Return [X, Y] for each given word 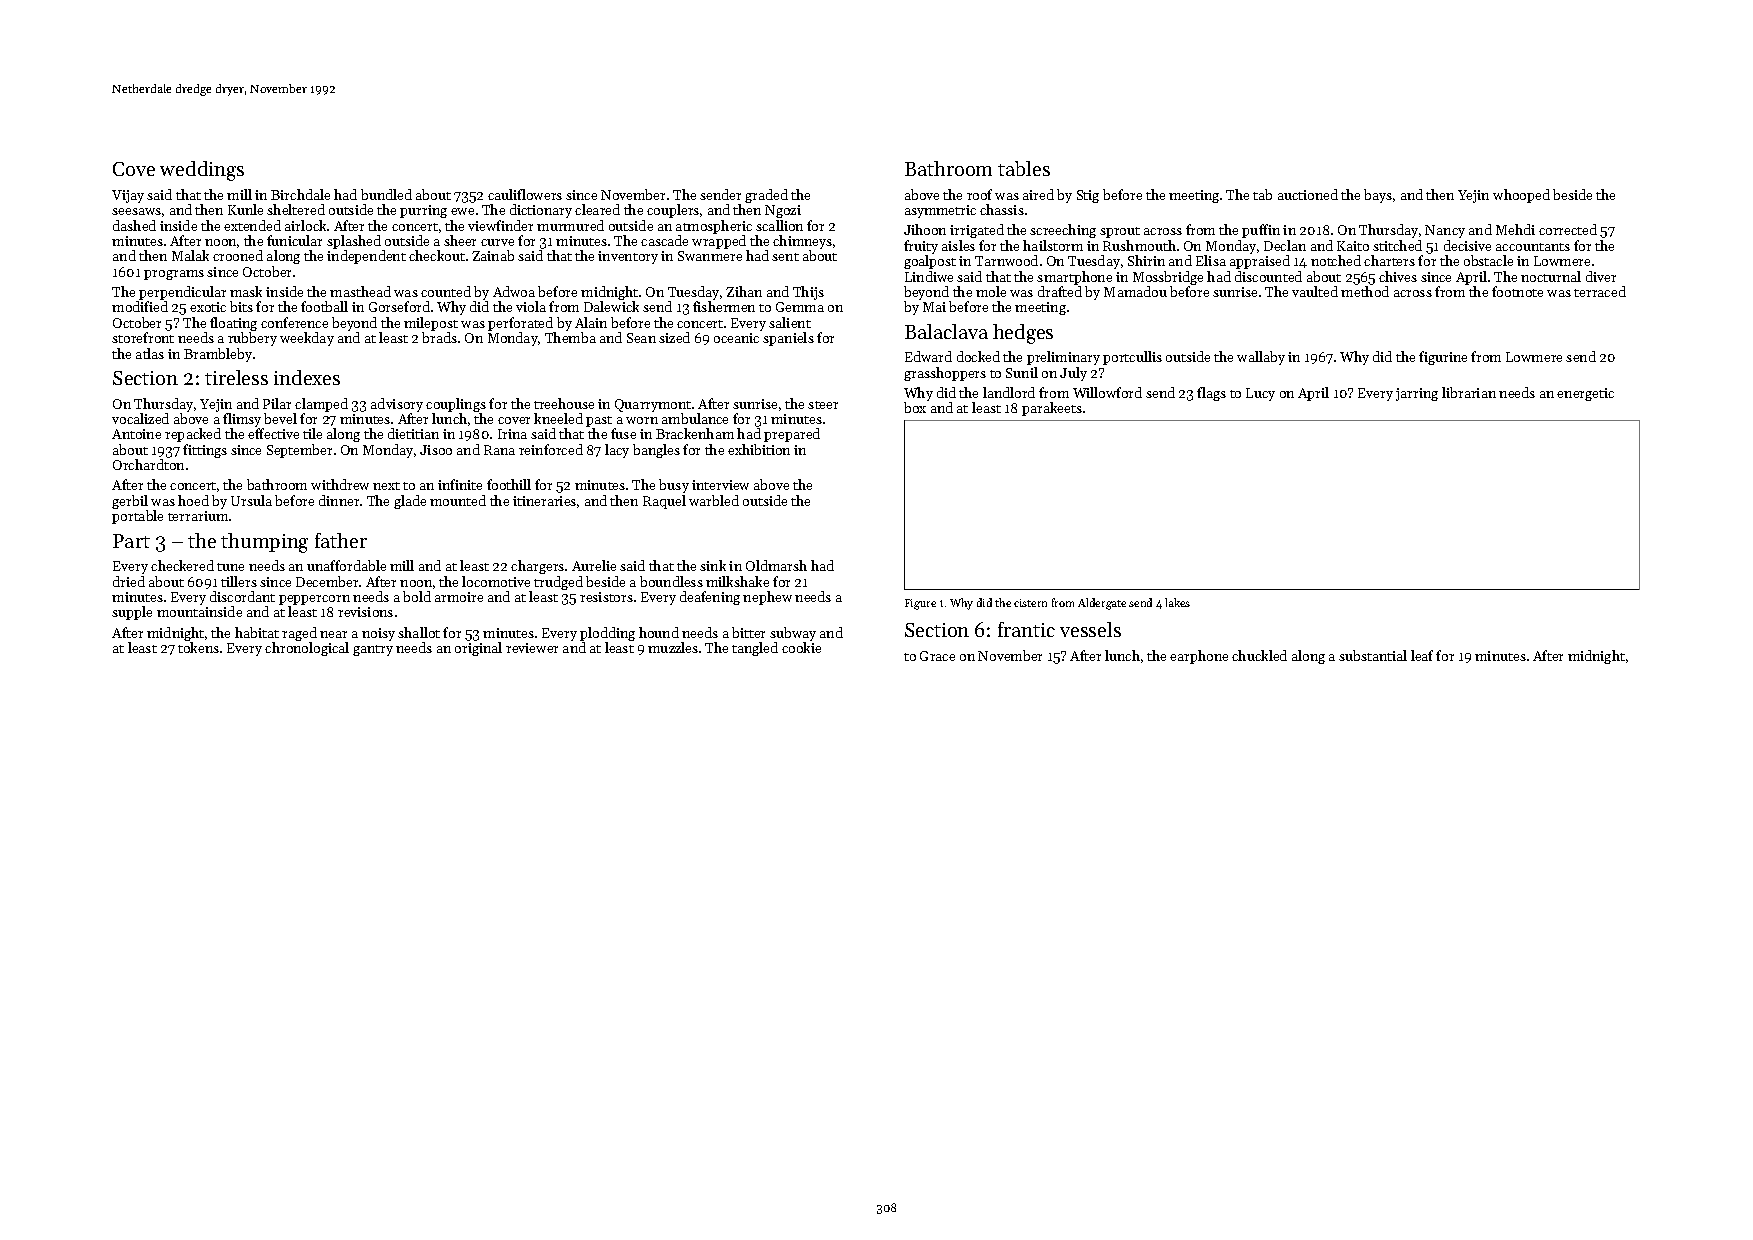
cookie [801, 647]
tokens [198, 647]
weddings [202, 171]
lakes [1177, 602]
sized [674, 337]
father [341, 540]
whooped [1521, 196]
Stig [1088, 196]
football [324, 306]
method [1365, 291]
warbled [714, 500]
